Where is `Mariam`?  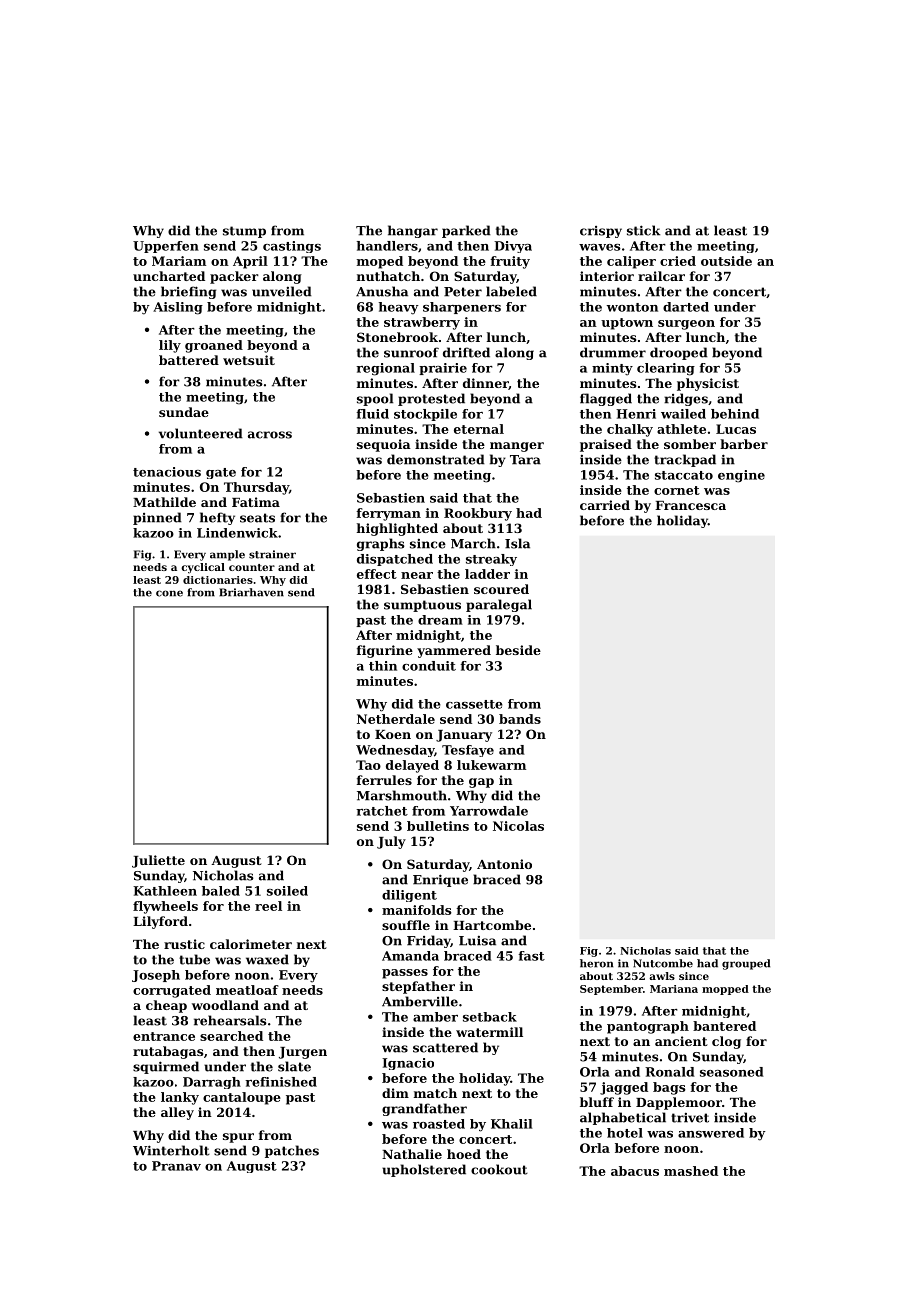 Mariam is located at coordinates (179, 261).
